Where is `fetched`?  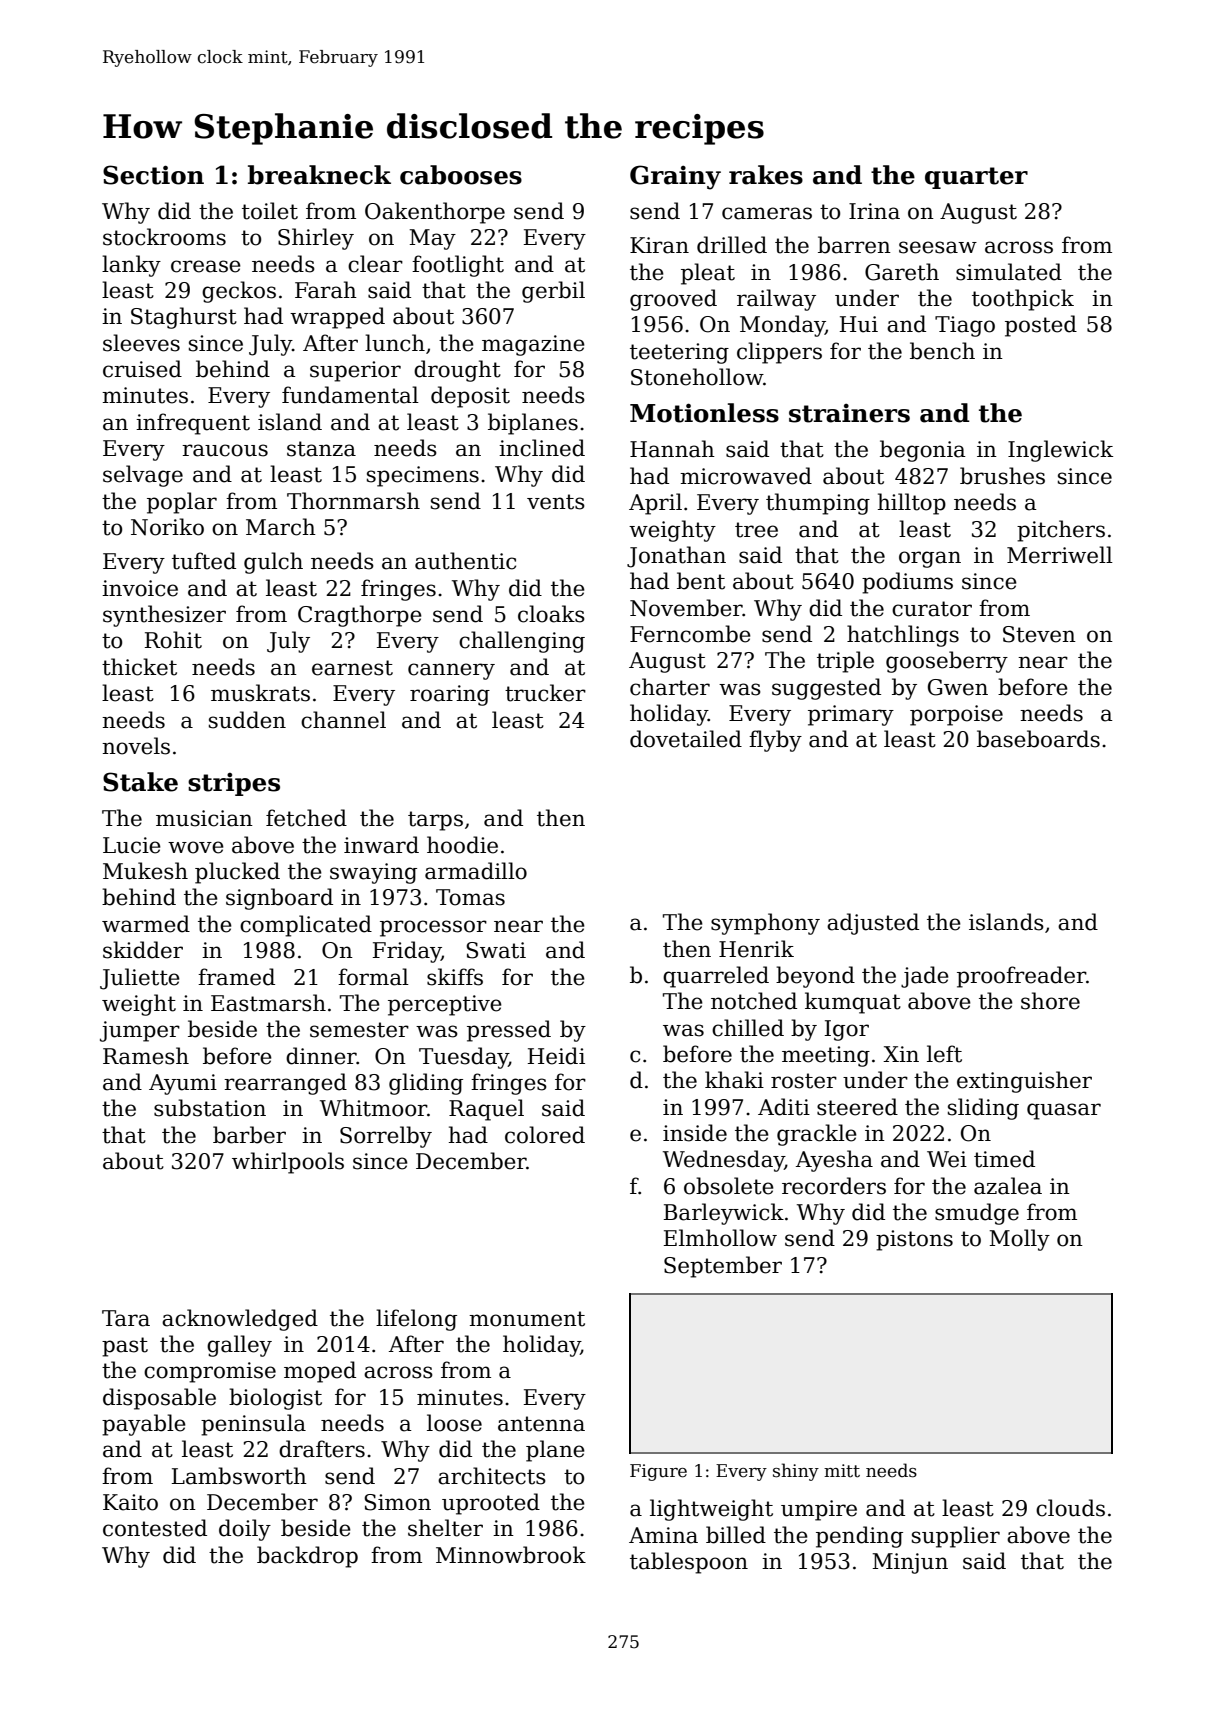
fetched is located at coordinates (306, 818).
